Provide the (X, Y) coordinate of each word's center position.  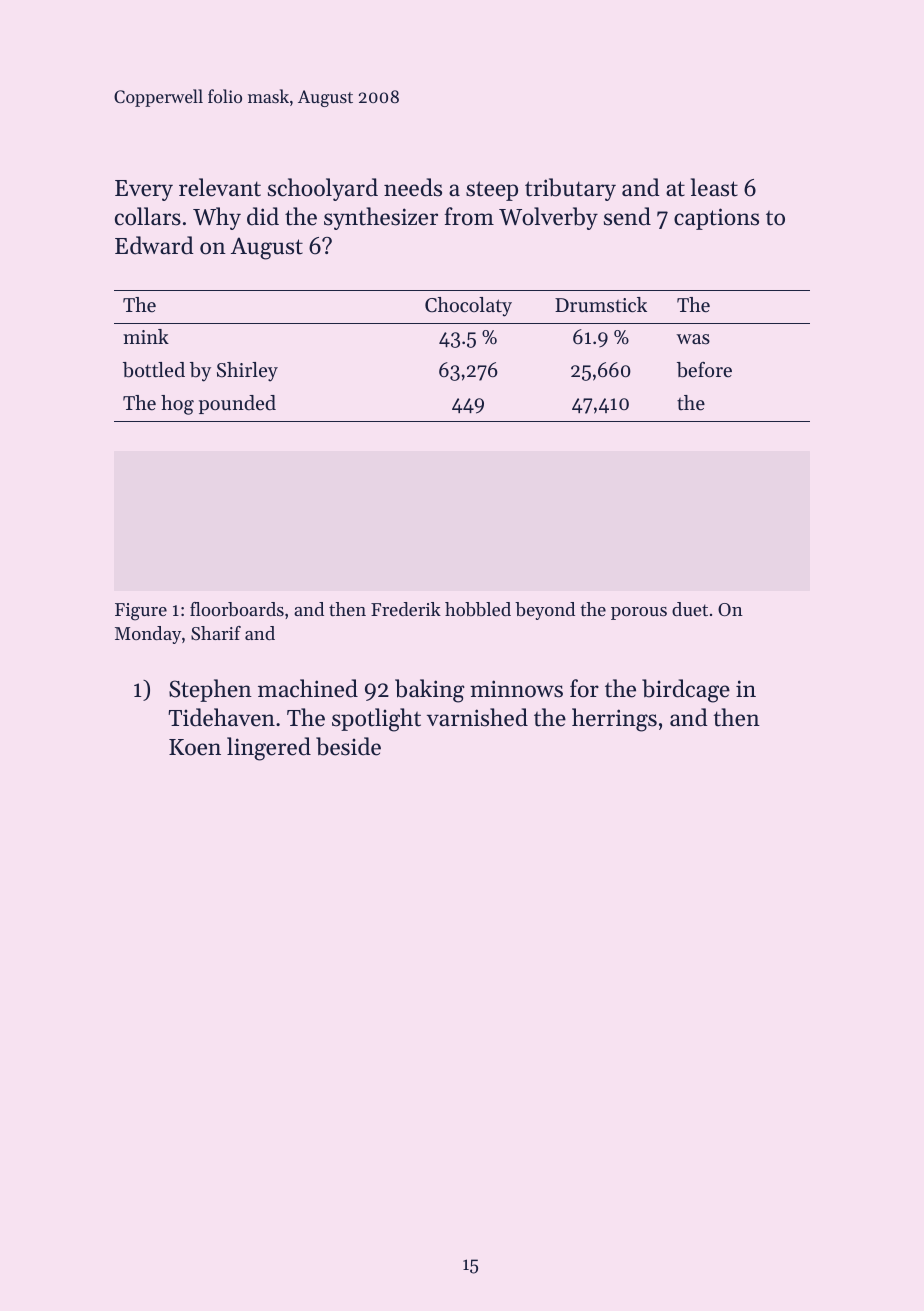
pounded (237, 404)
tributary (570, 189)
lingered (269, 749)
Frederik (406, 609)
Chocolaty (468, 307)
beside (348, 746)
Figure (141, 612)
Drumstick (601, 305)
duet (690, 609)
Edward (154, 245)
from (469, 216)
